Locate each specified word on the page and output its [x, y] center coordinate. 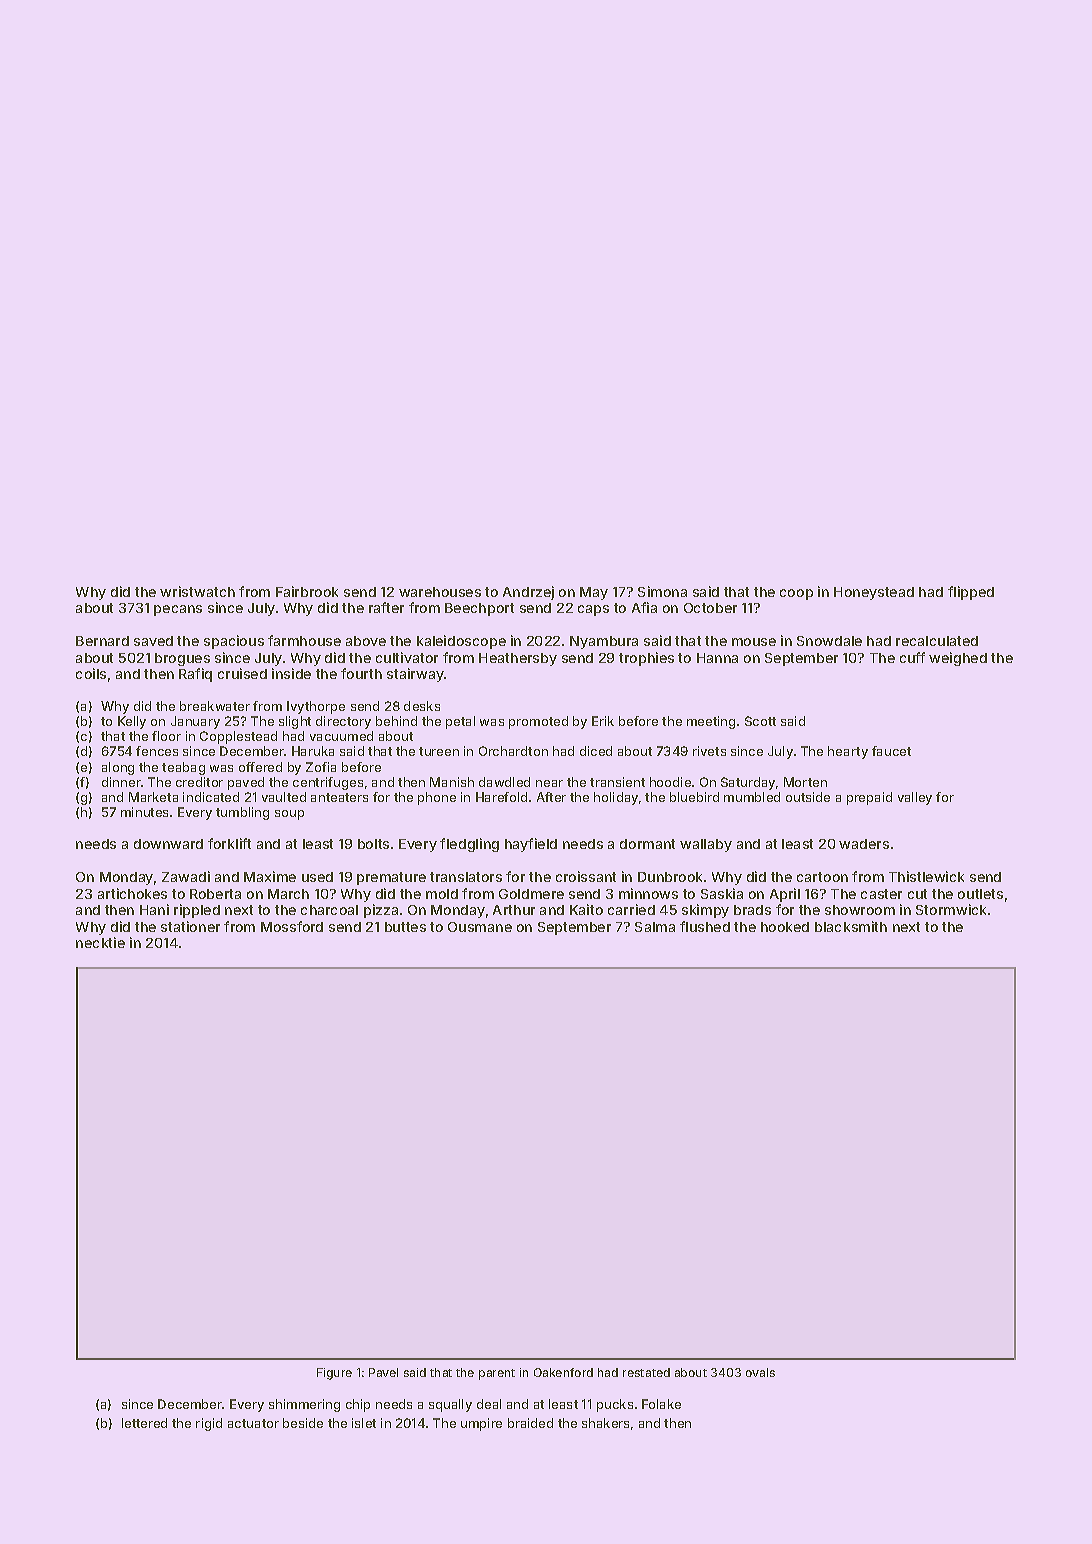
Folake [661, 1404]
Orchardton [513, 751]
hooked [785, 927]
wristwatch [197, 591]
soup [289, 815]
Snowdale [829, 641]
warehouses [440, 592]
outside [808, 797]
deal [489, 1404]
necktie [100, 942]
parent [497, 1374]
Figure [334, 1374]
